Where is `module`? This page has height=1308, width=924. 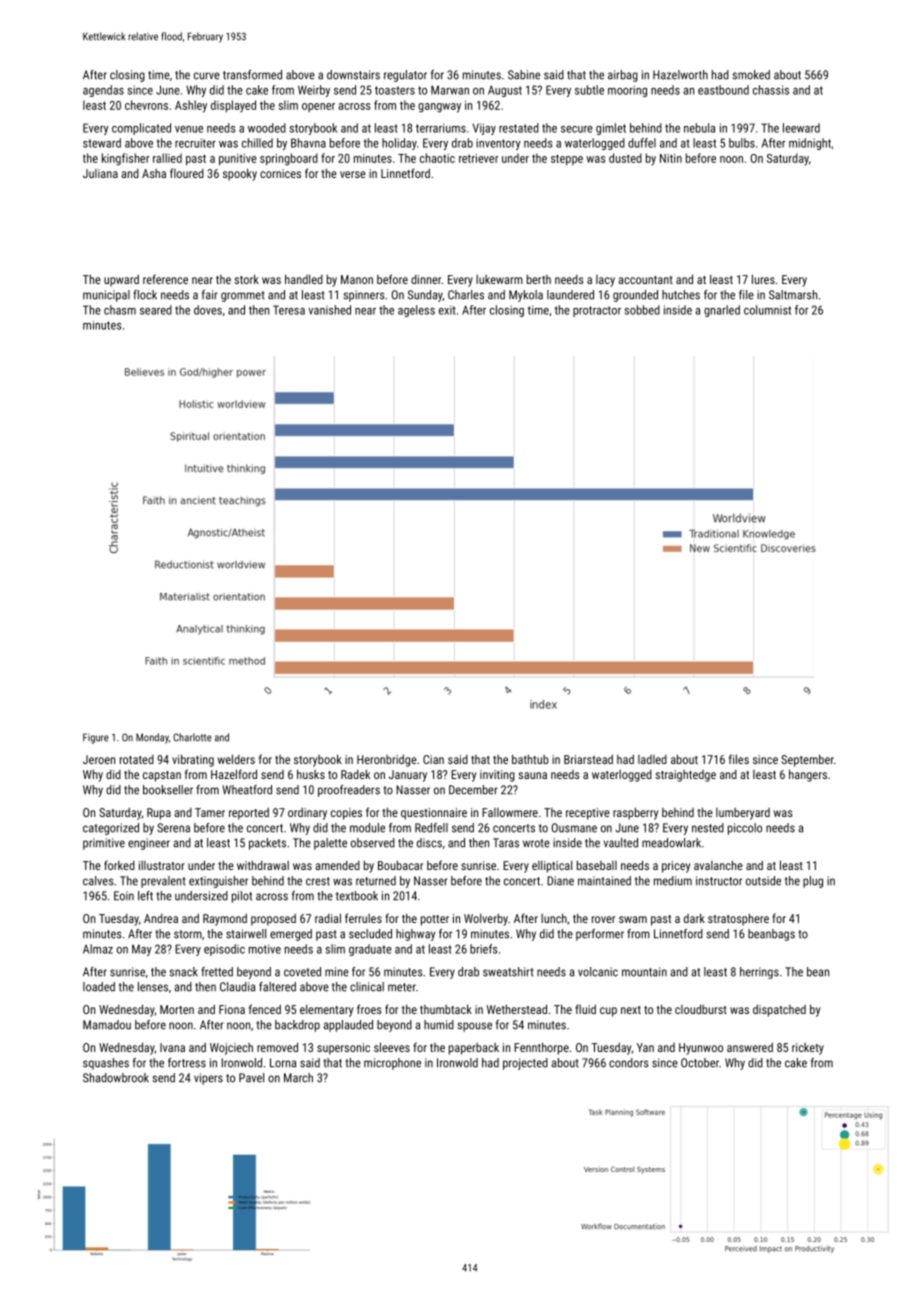
module is located at coordinates (367, 828).
